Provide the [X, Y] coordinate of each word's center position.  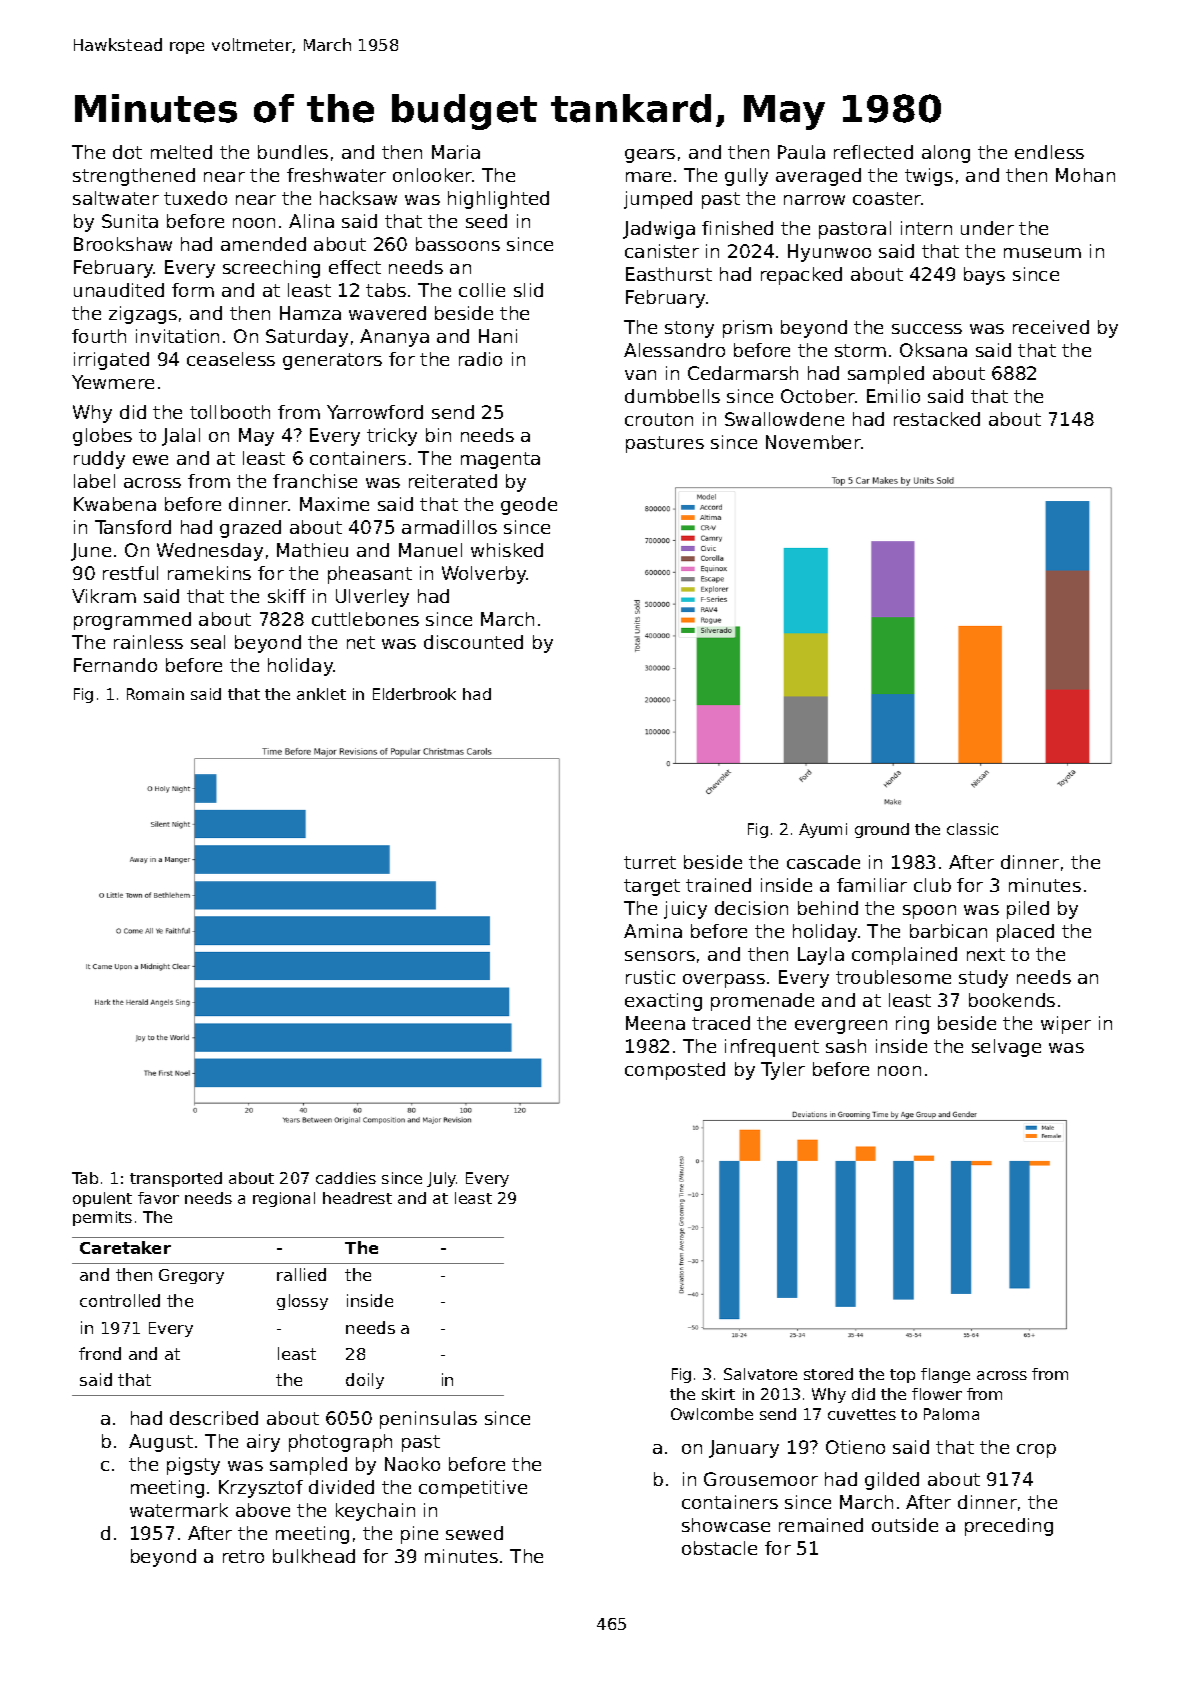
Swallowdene [784, 419]
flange [945, 1375]
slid [528, 290]
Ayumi [823, 830]
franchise [315, 481]
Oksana [933, 350]
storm [860, 350]
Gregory [191, 1276]
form [193, 290]
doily [365, 1381]
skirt [718, 1394]
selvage [1006, 1048]
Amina [653, 931]
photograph [340, 1443]
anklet [321, 694]
